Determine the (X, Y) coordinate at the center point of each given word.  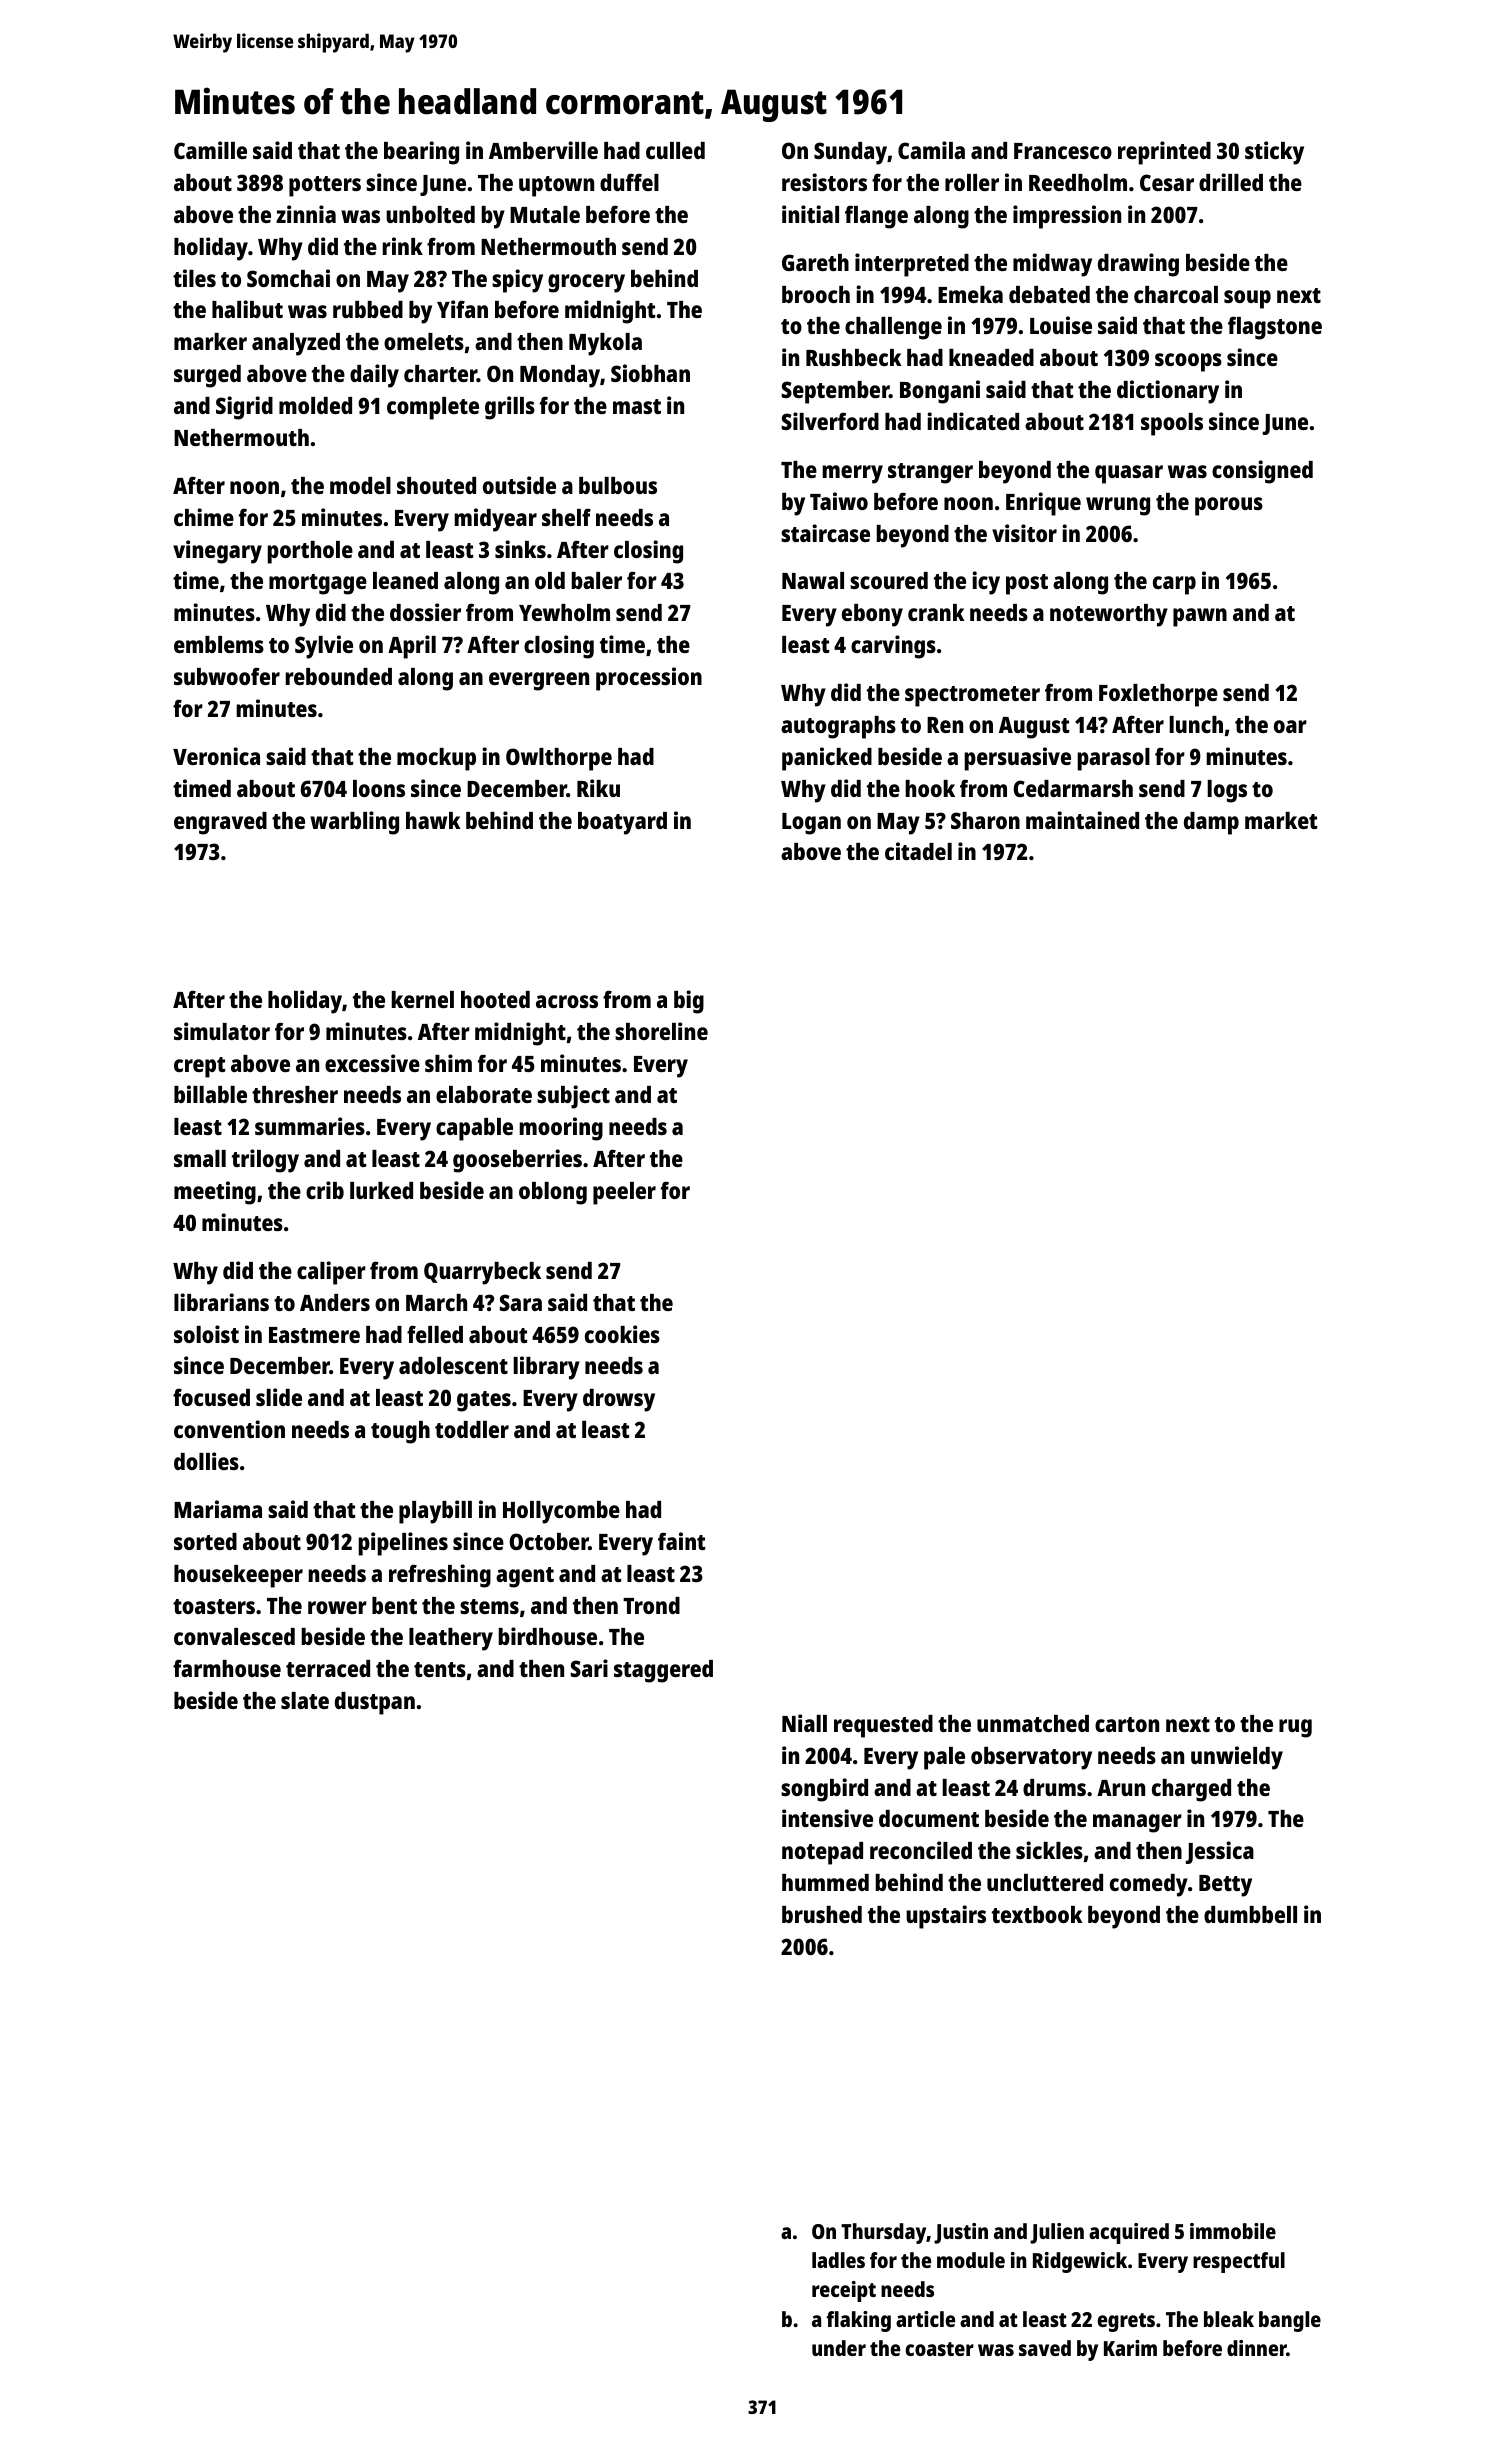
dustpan (375, 1703)
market (1281, 820)
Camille (210, 150)
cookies (622, 1334)
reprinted (1164, 153)
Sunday (850, 153)
